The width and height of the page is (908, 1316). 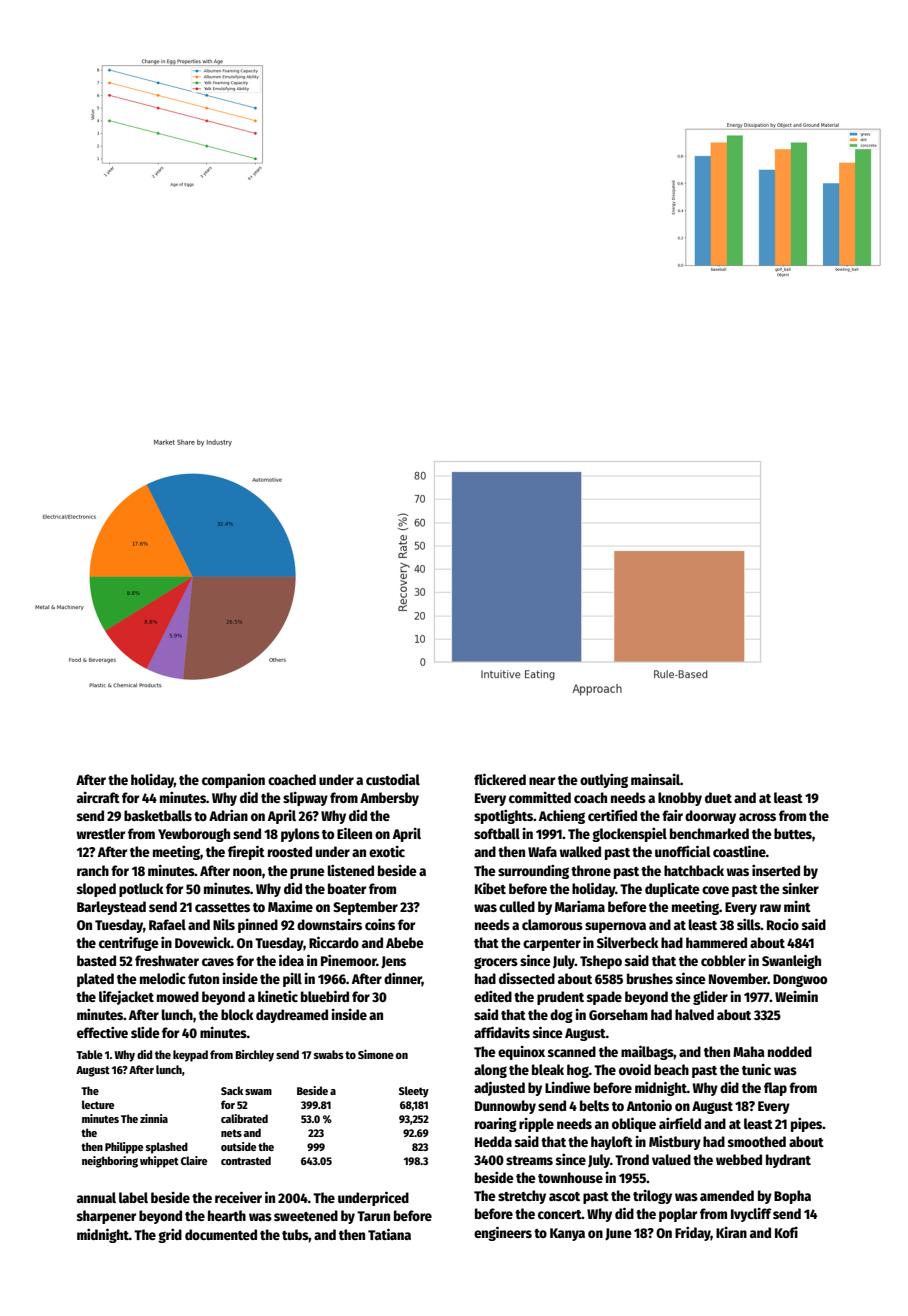 I want to click on dissected, so click(x=527, y=978).
